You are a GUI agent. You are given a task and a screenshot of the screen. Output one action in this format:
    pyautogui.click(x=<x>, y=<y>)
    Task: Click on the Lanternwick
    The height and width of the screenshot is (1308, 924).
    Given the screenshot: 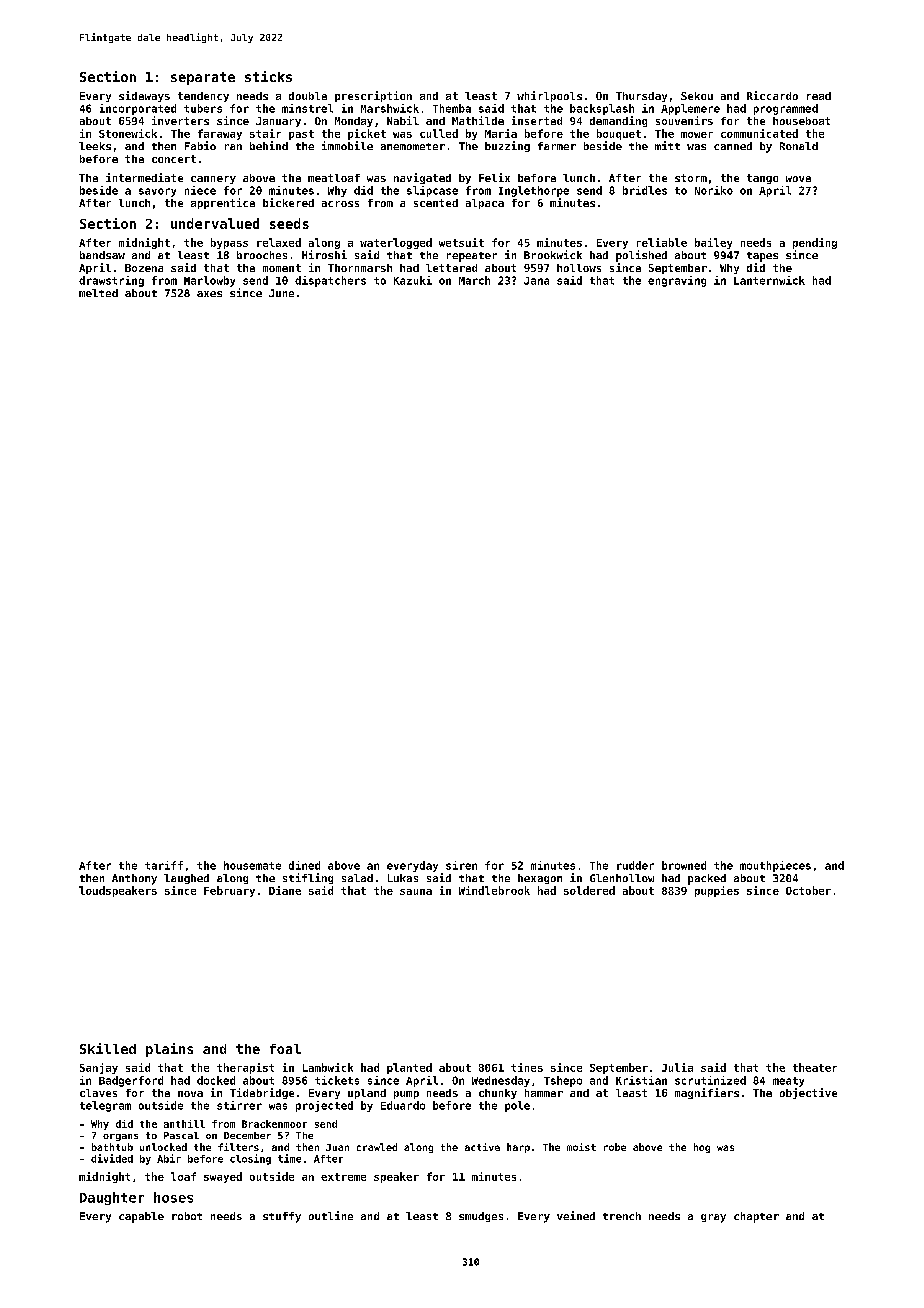 What is the action you would take?
    pyautogui.click(x=769, y=280)
